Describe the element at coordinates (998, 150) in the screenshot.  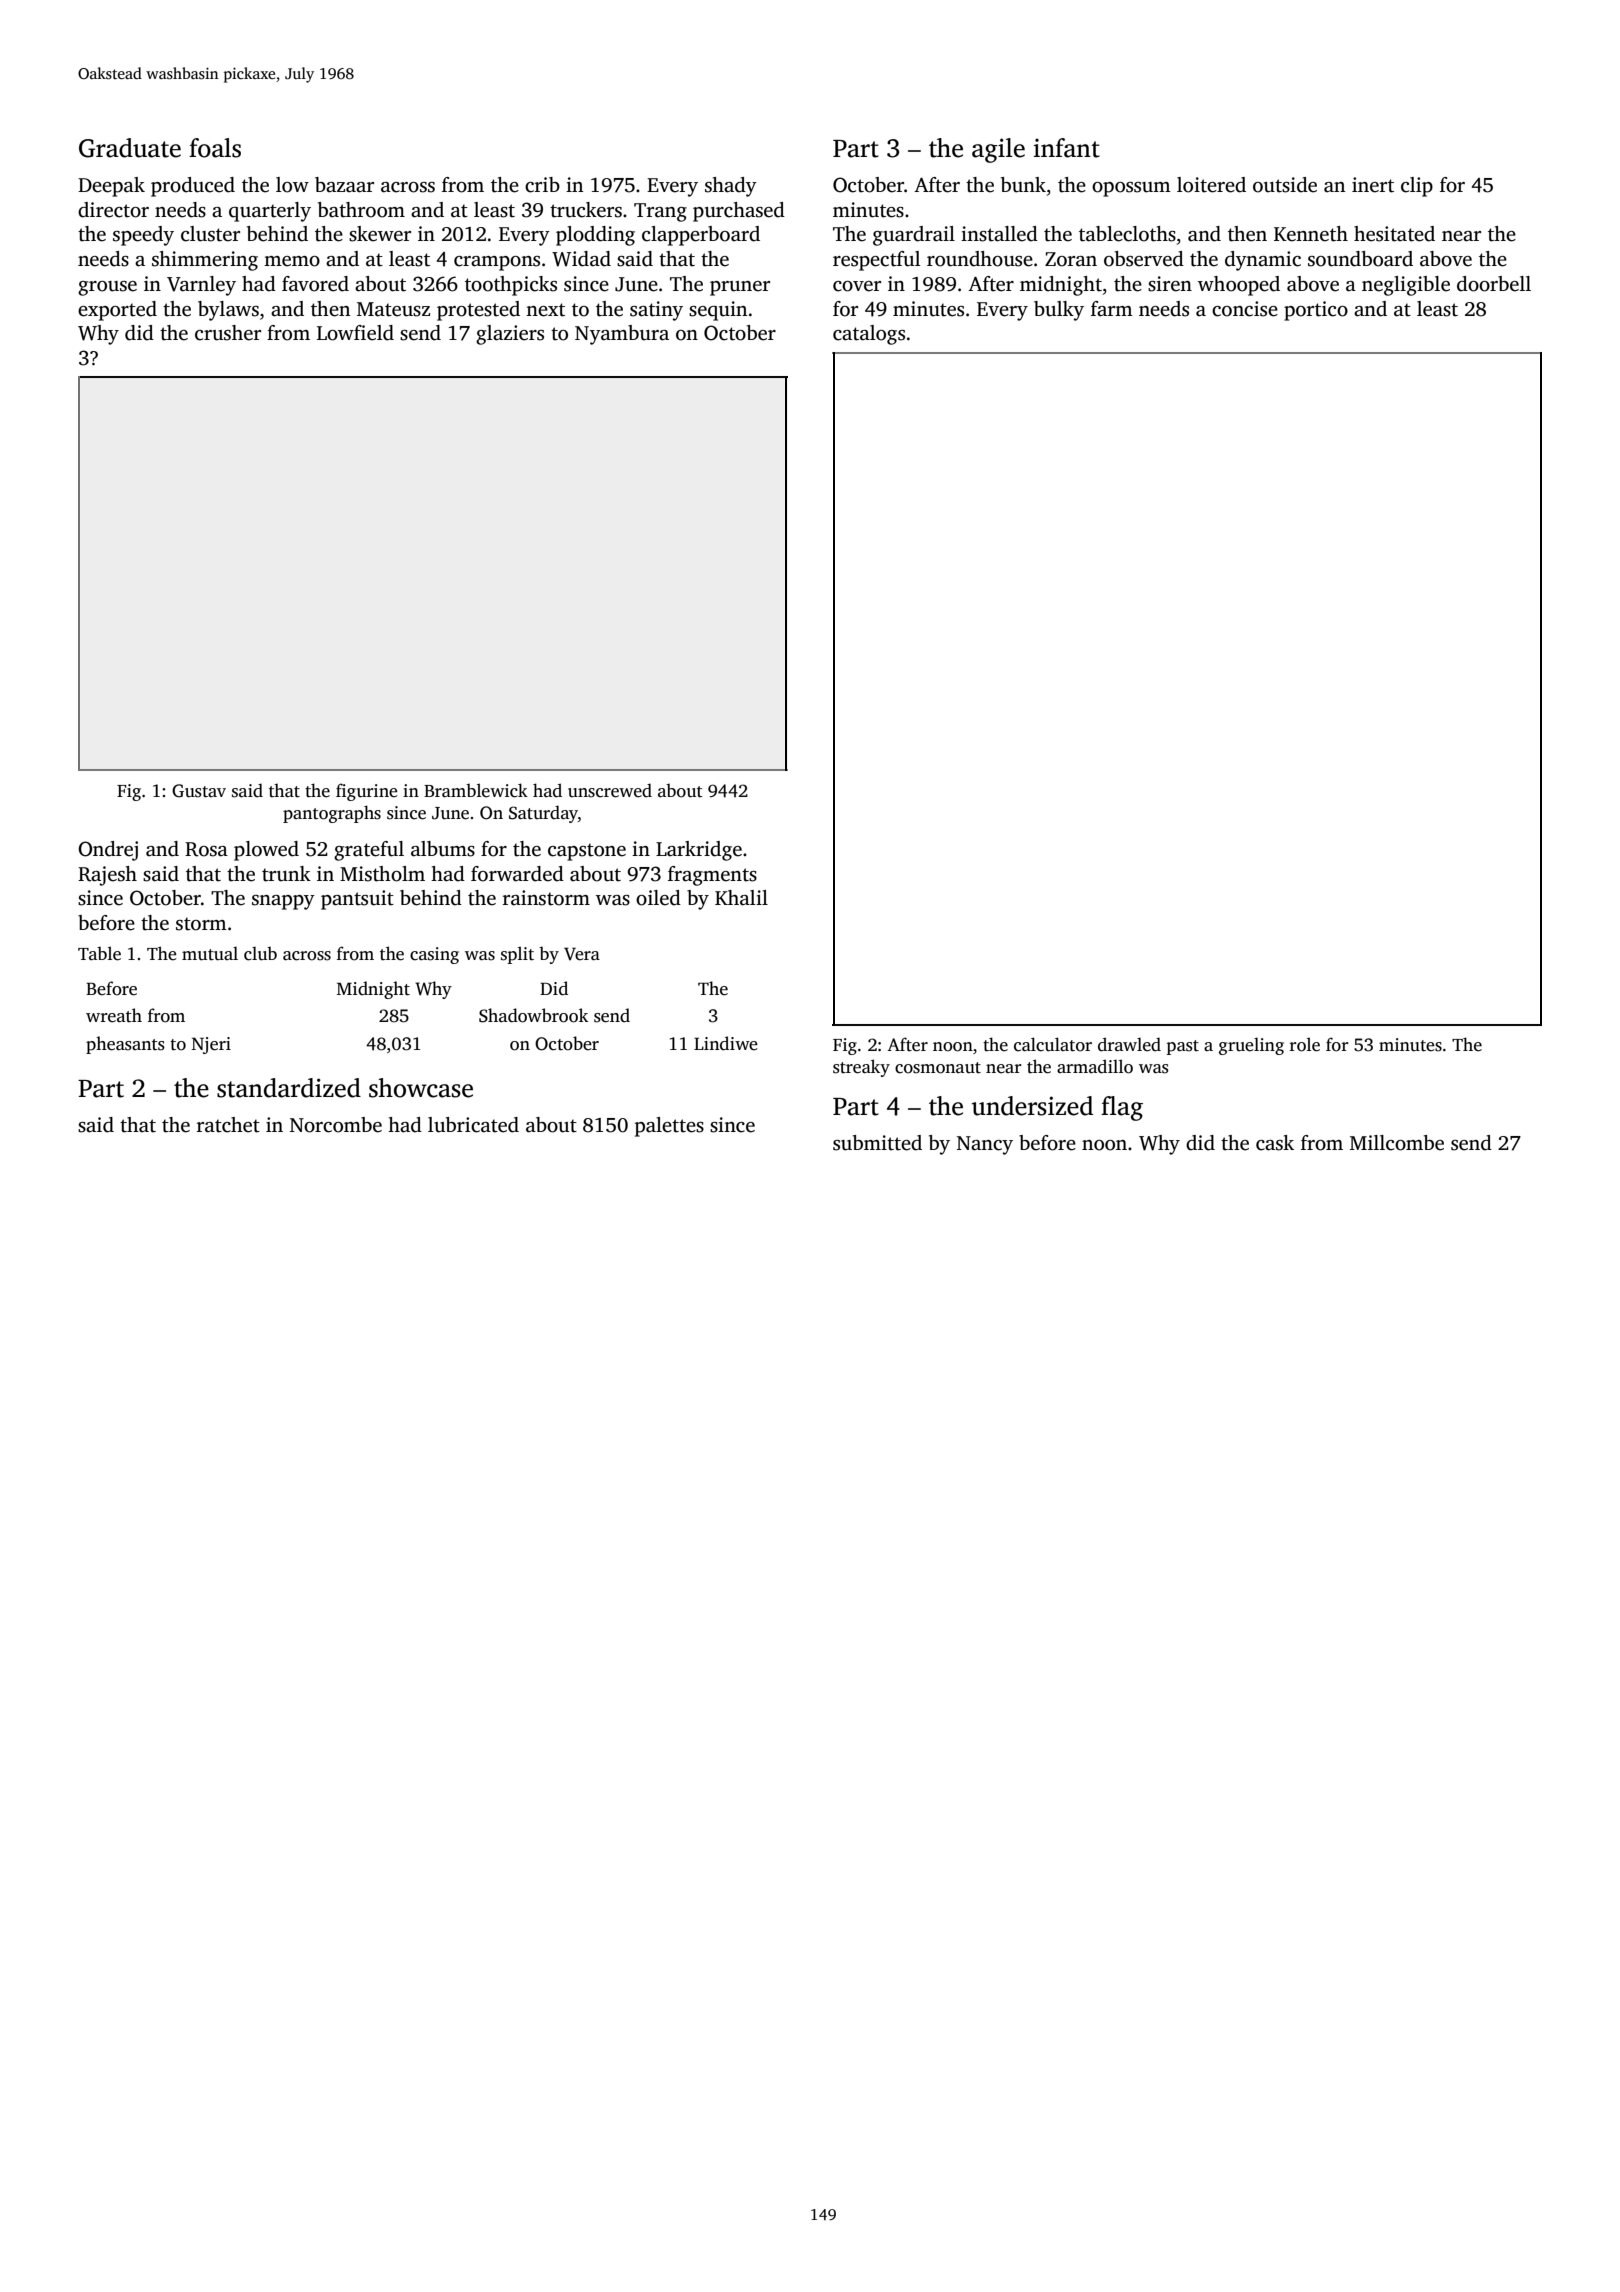
I see `agile` at that location.
